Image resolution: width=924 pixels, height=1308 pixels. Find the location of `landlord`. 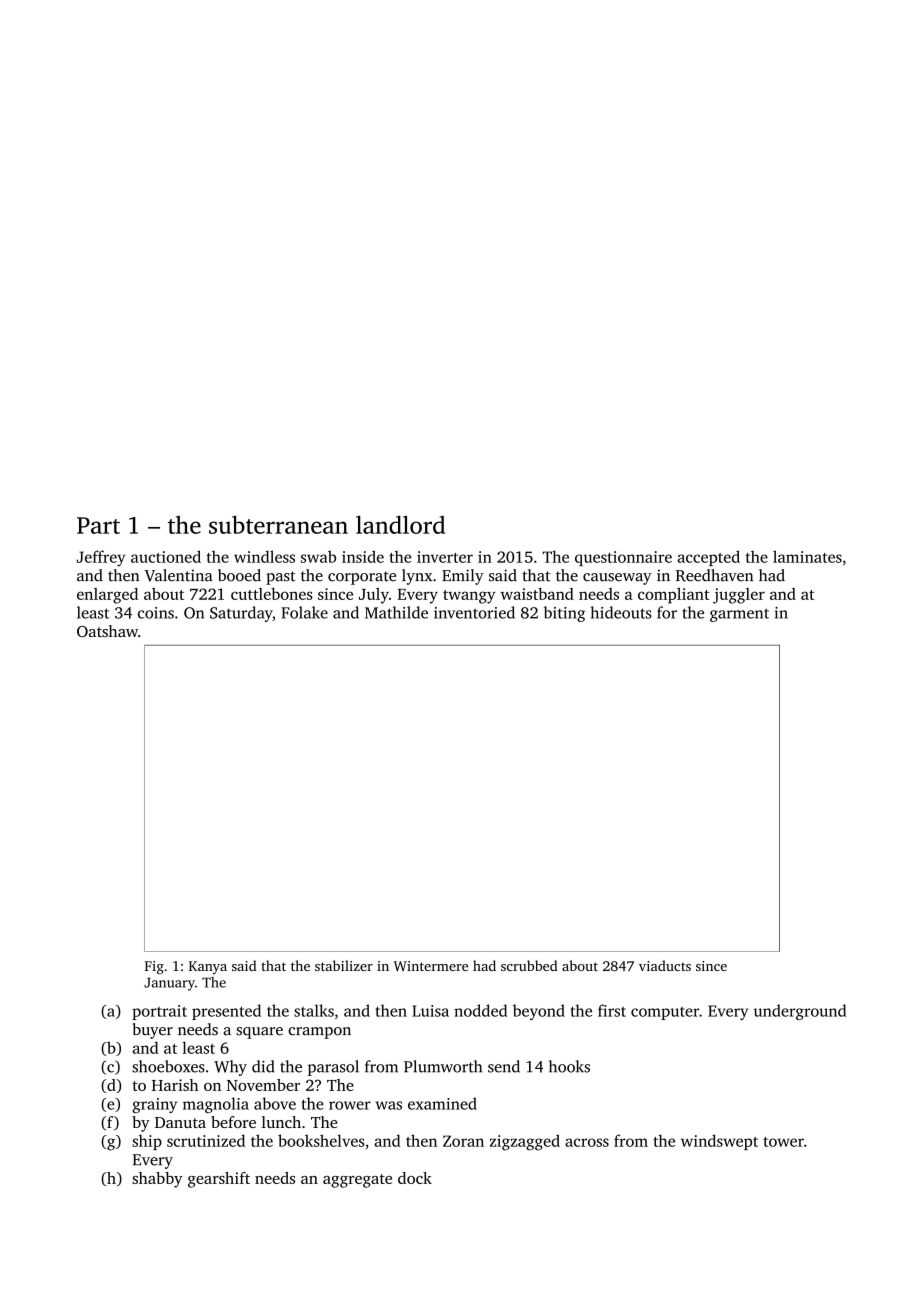

landlord is located at coordinates (400, 524).
